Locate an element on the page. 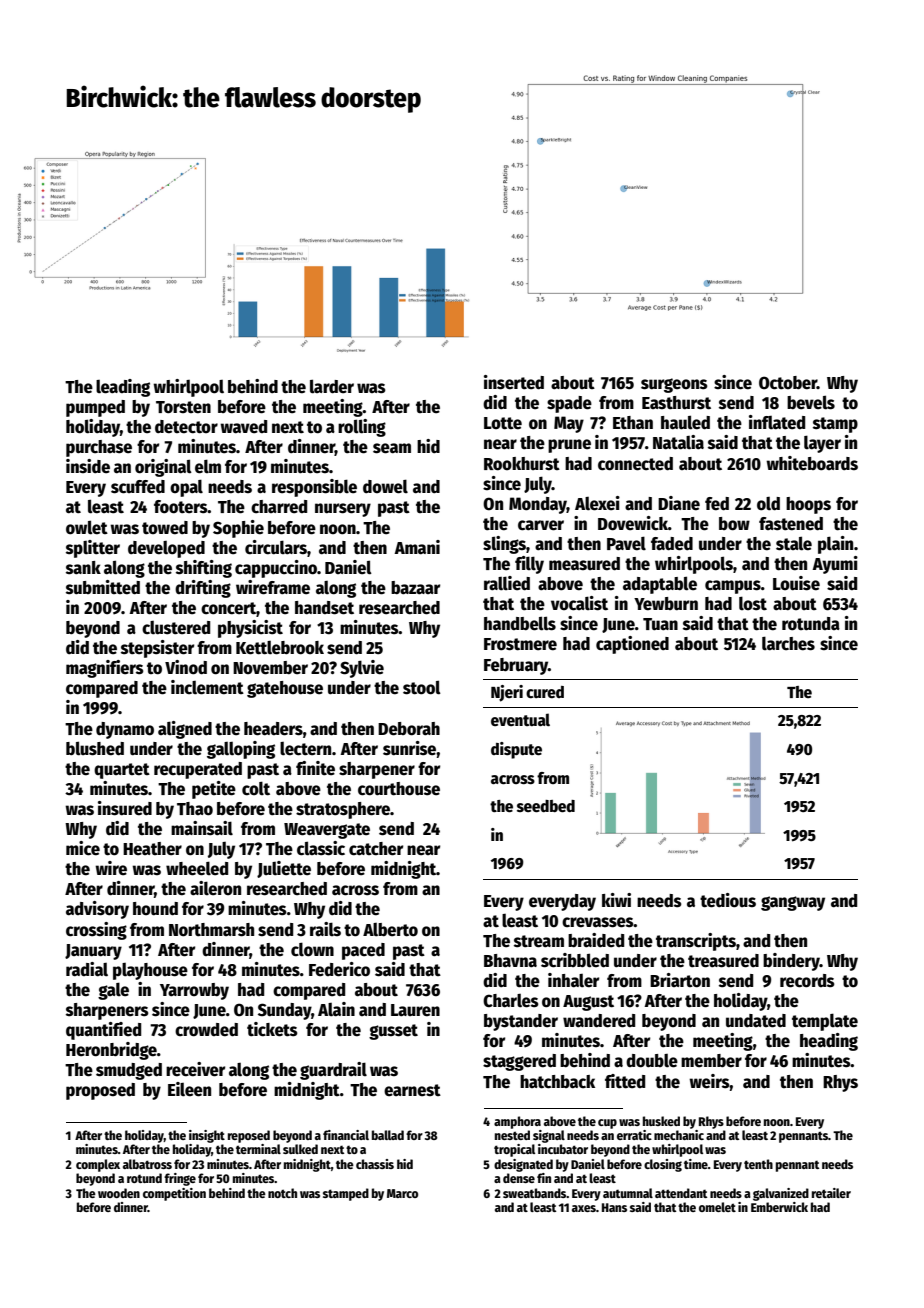 The width and height of the document is (924, 1308). leading is located at coordinates (123, 388).
